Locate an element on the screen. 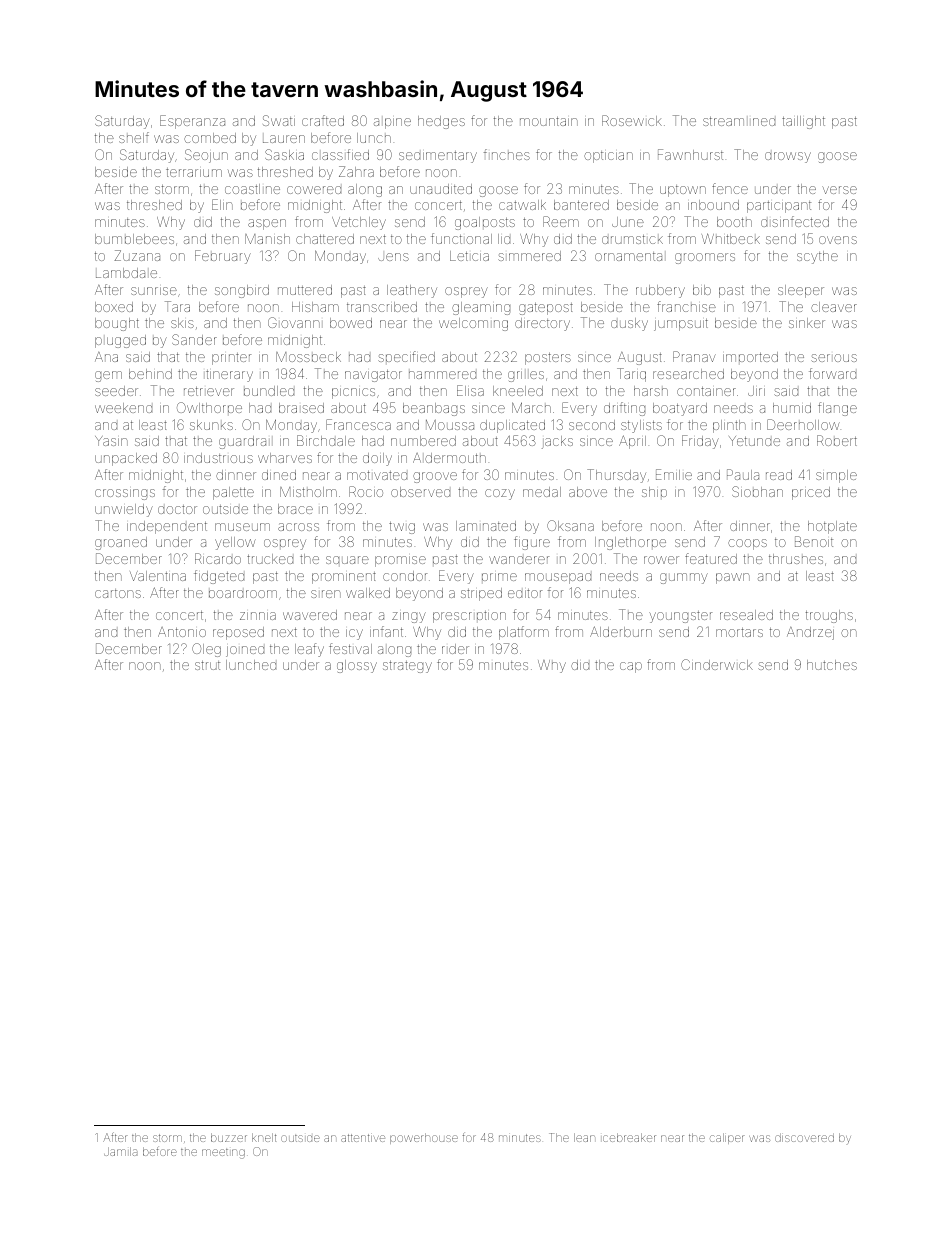 Image resolution: width=952 pixels, height=1233 pixels. simmered is located at coordinates (529, 256).
